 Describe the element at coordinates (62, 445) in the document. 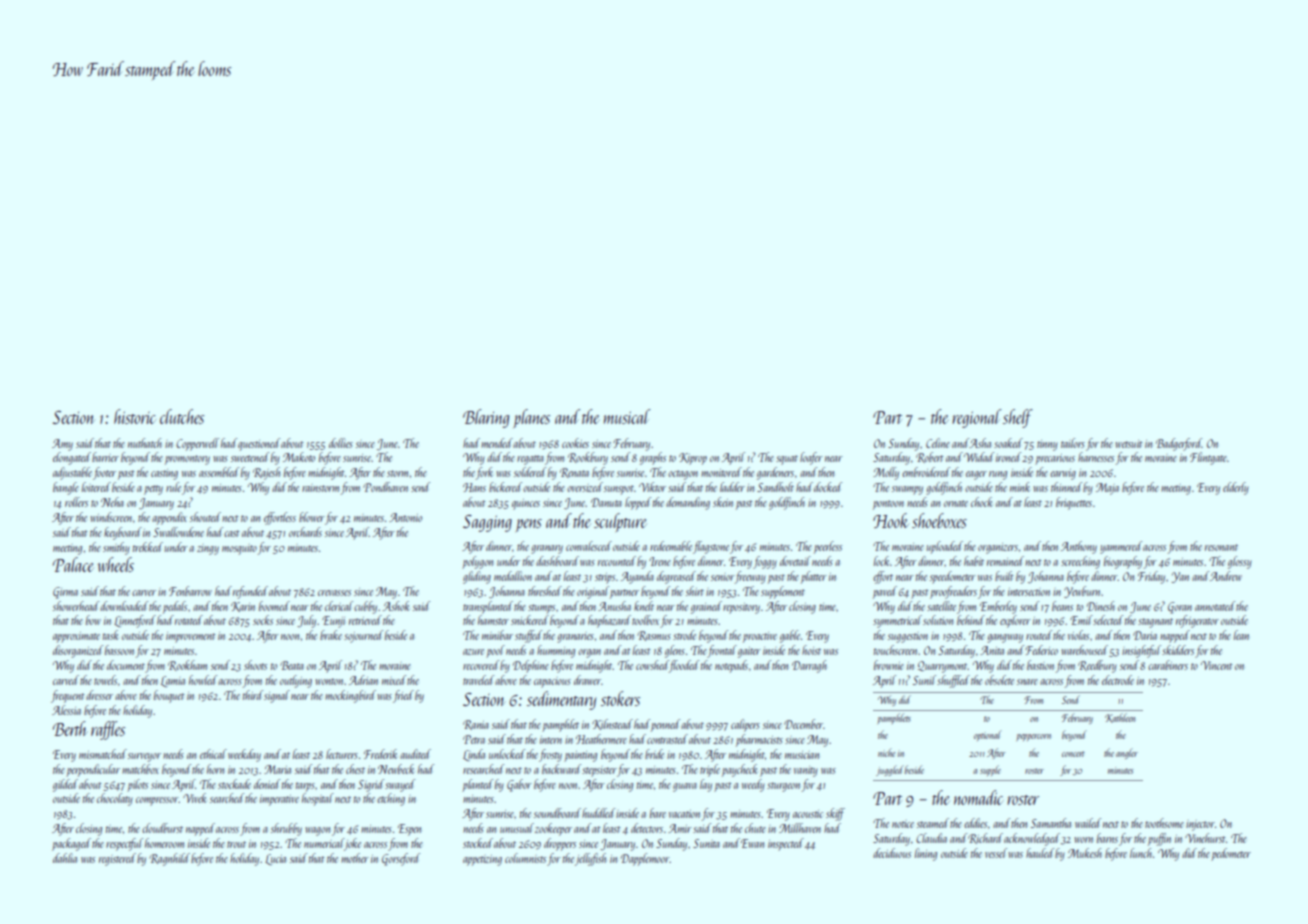

I see `Amy` at that location.
